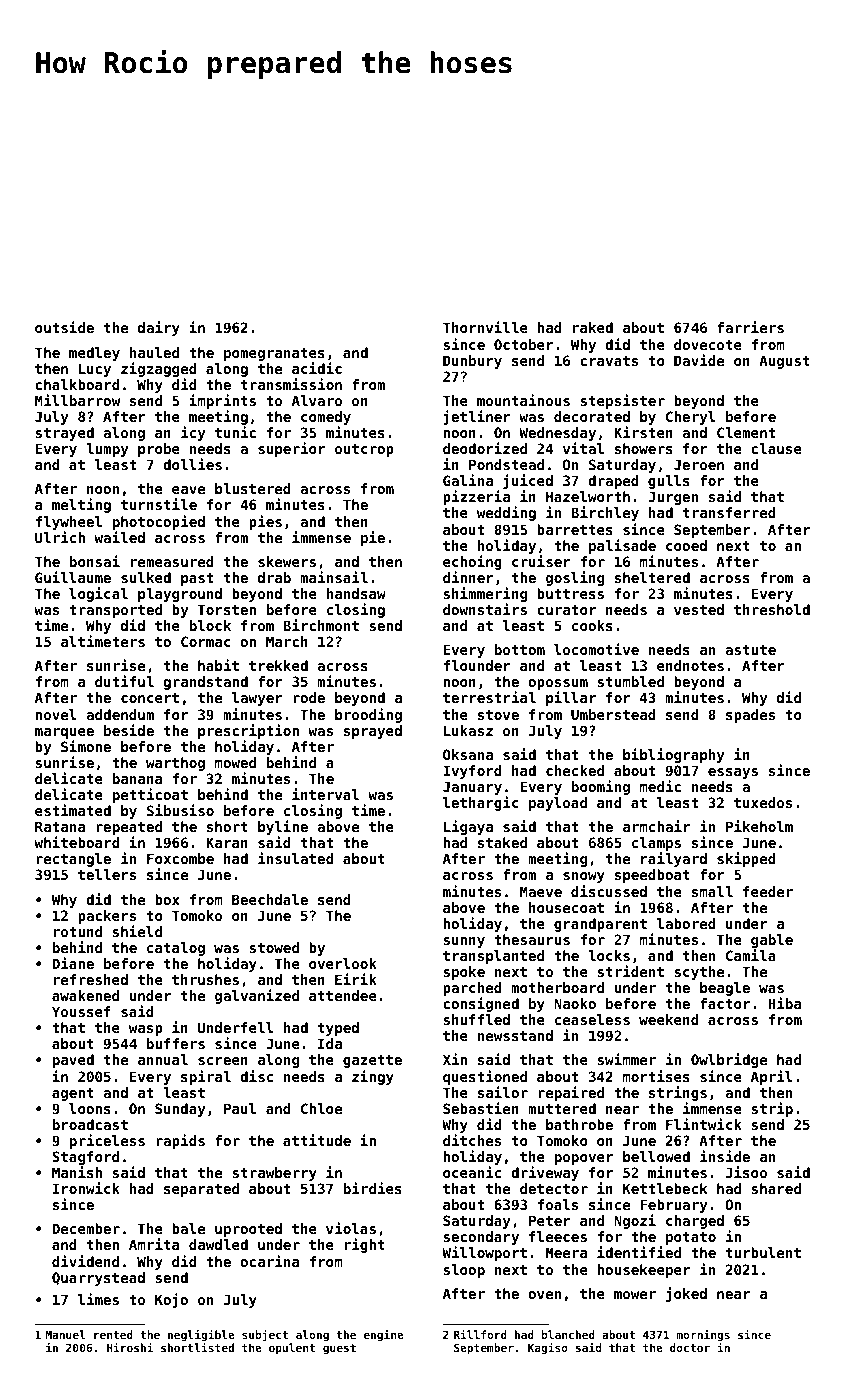 This screenshot has width=849, height=1400. I want to click on spades, so click(750, 716).
